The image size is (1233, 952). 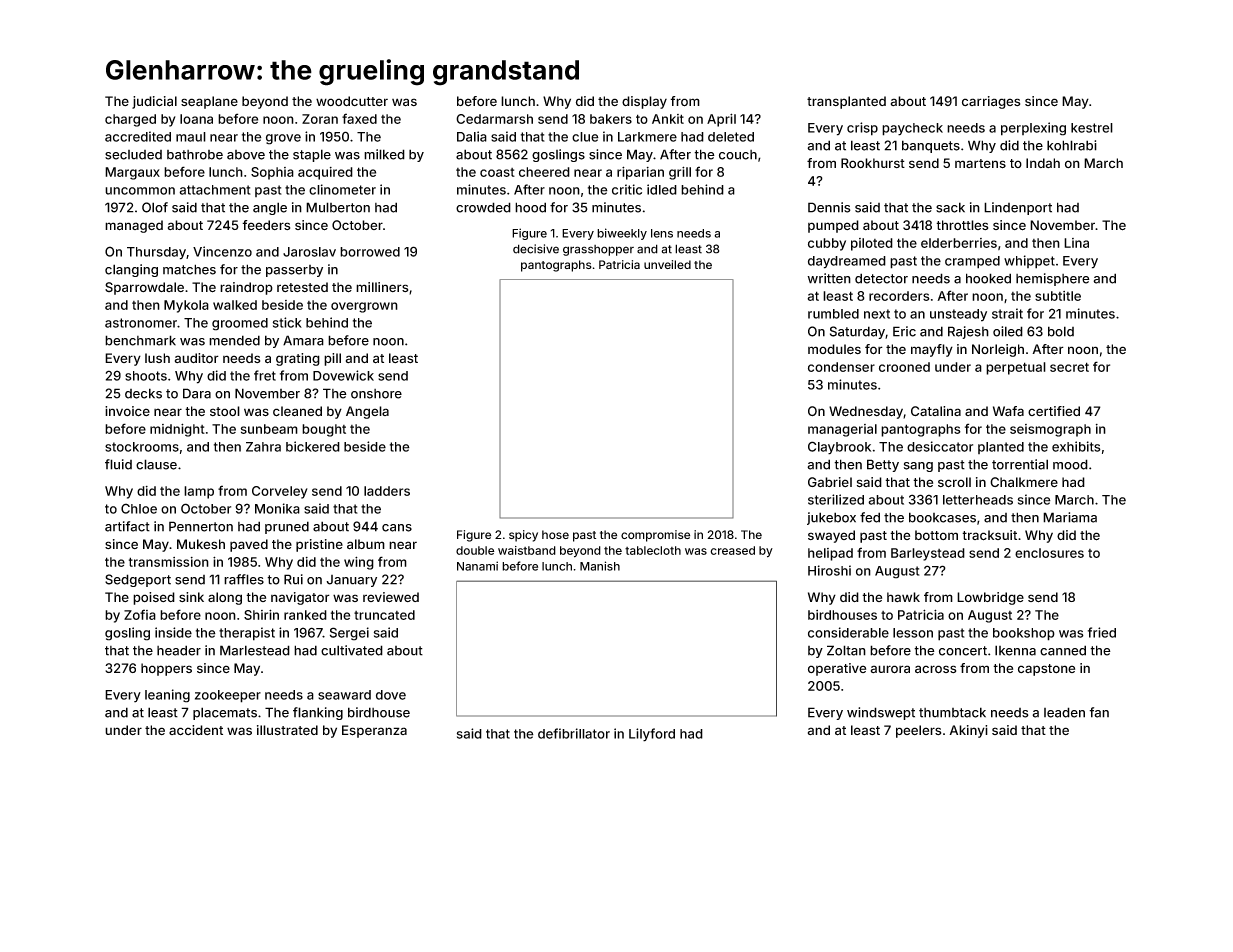 What do you see at coordinates (991, 102) in the document?
I see `carriages` at bounding box center [991, 102].
